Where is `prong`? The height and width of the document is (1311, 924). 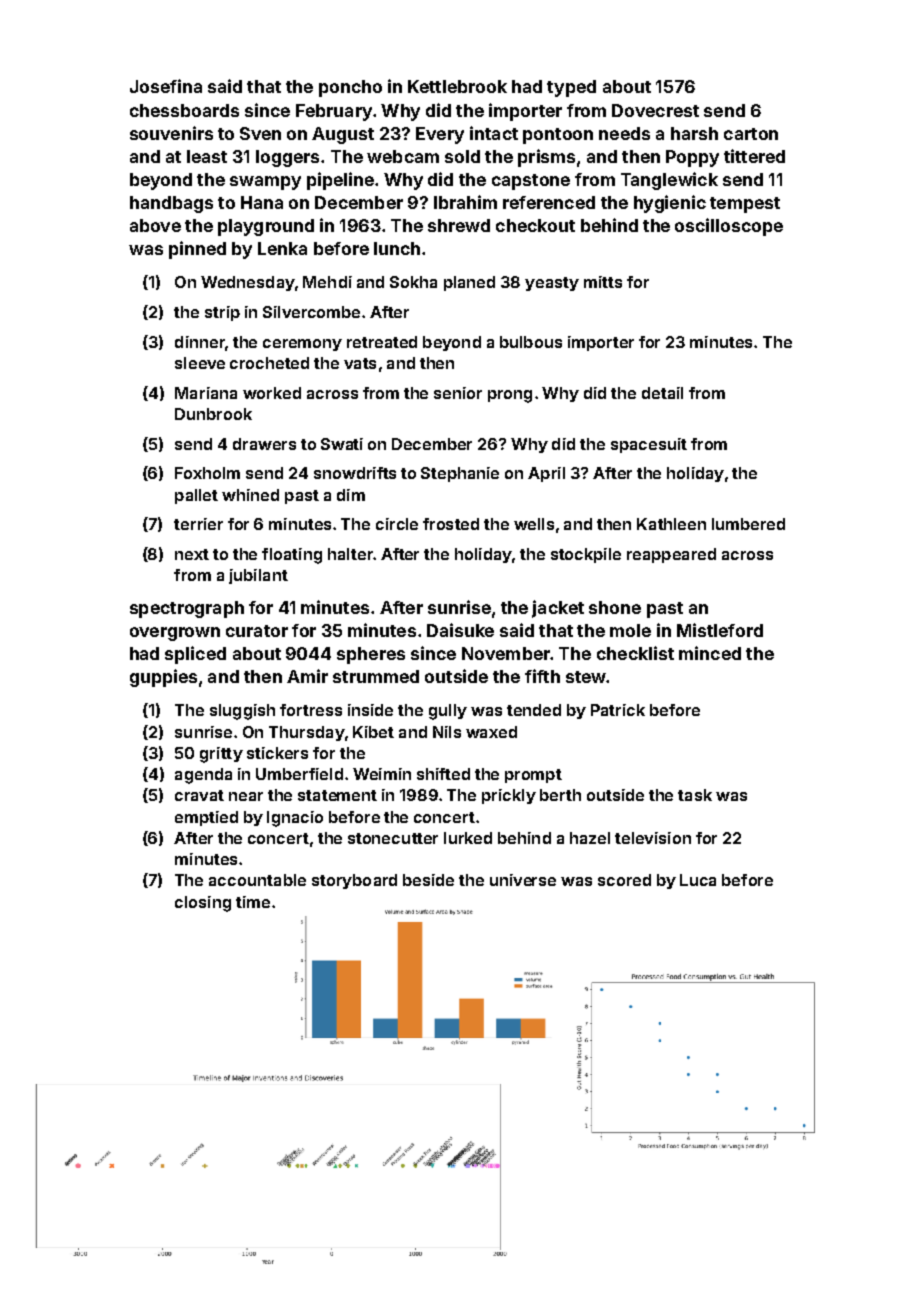 prong is located at coordinates (510, 396).
